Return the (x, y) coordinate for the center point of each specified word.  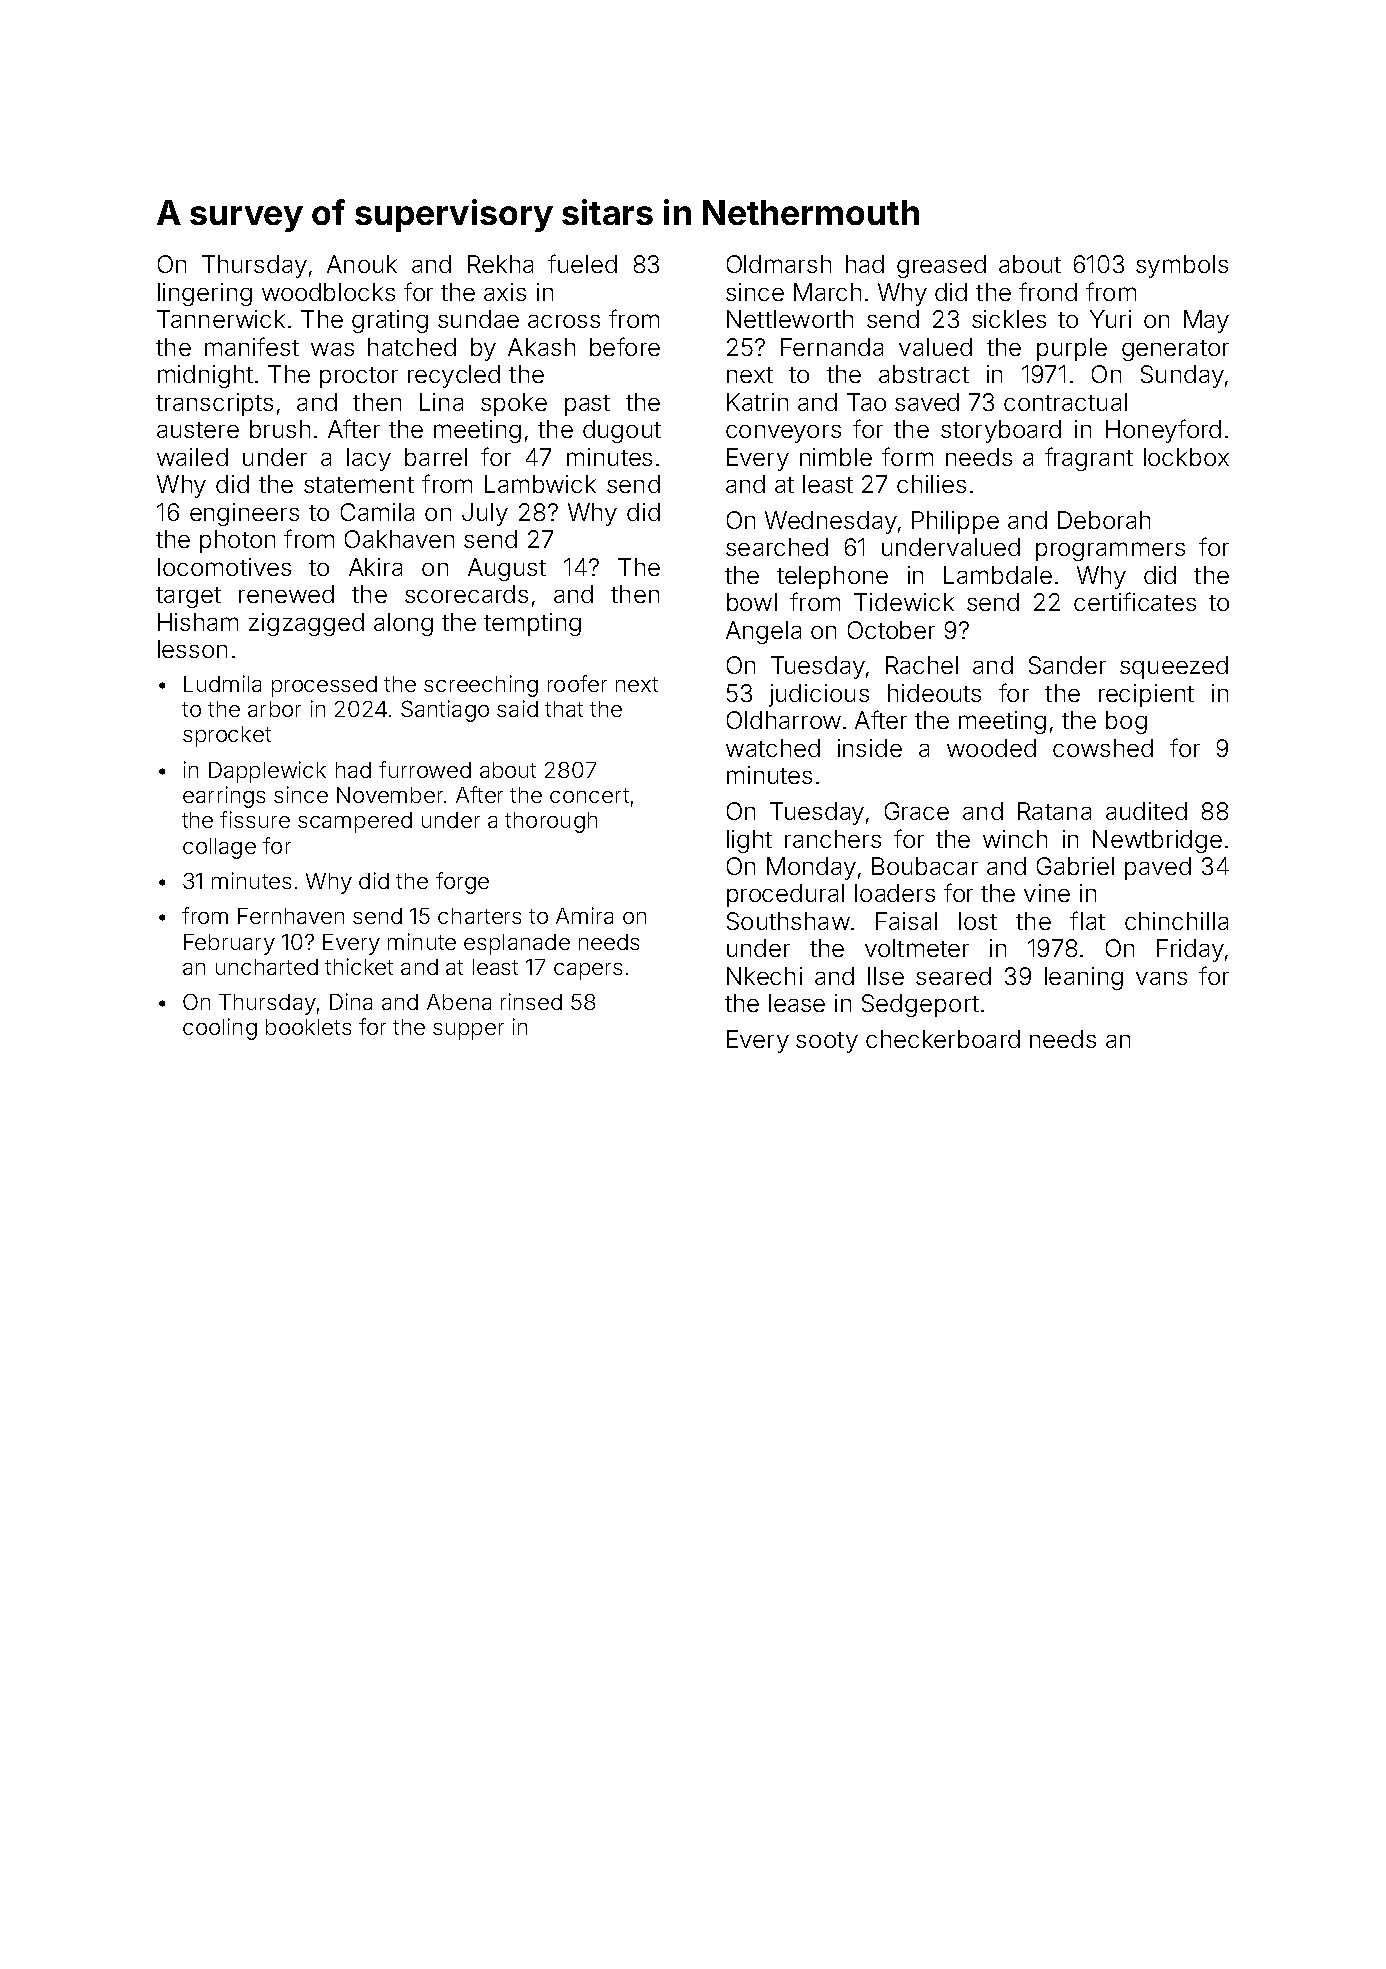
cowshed (1103, 748)
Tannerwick (221, 319)
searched (777, 547)
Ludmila (222, 683)
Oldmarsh (779, 264)
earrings (224, 797)
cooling (220, 1029)
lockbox (1186, 457)
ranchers (833, 839)
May (1206, 321)
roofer (577, 683)
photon (237, 541)
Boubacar (925, 866)
